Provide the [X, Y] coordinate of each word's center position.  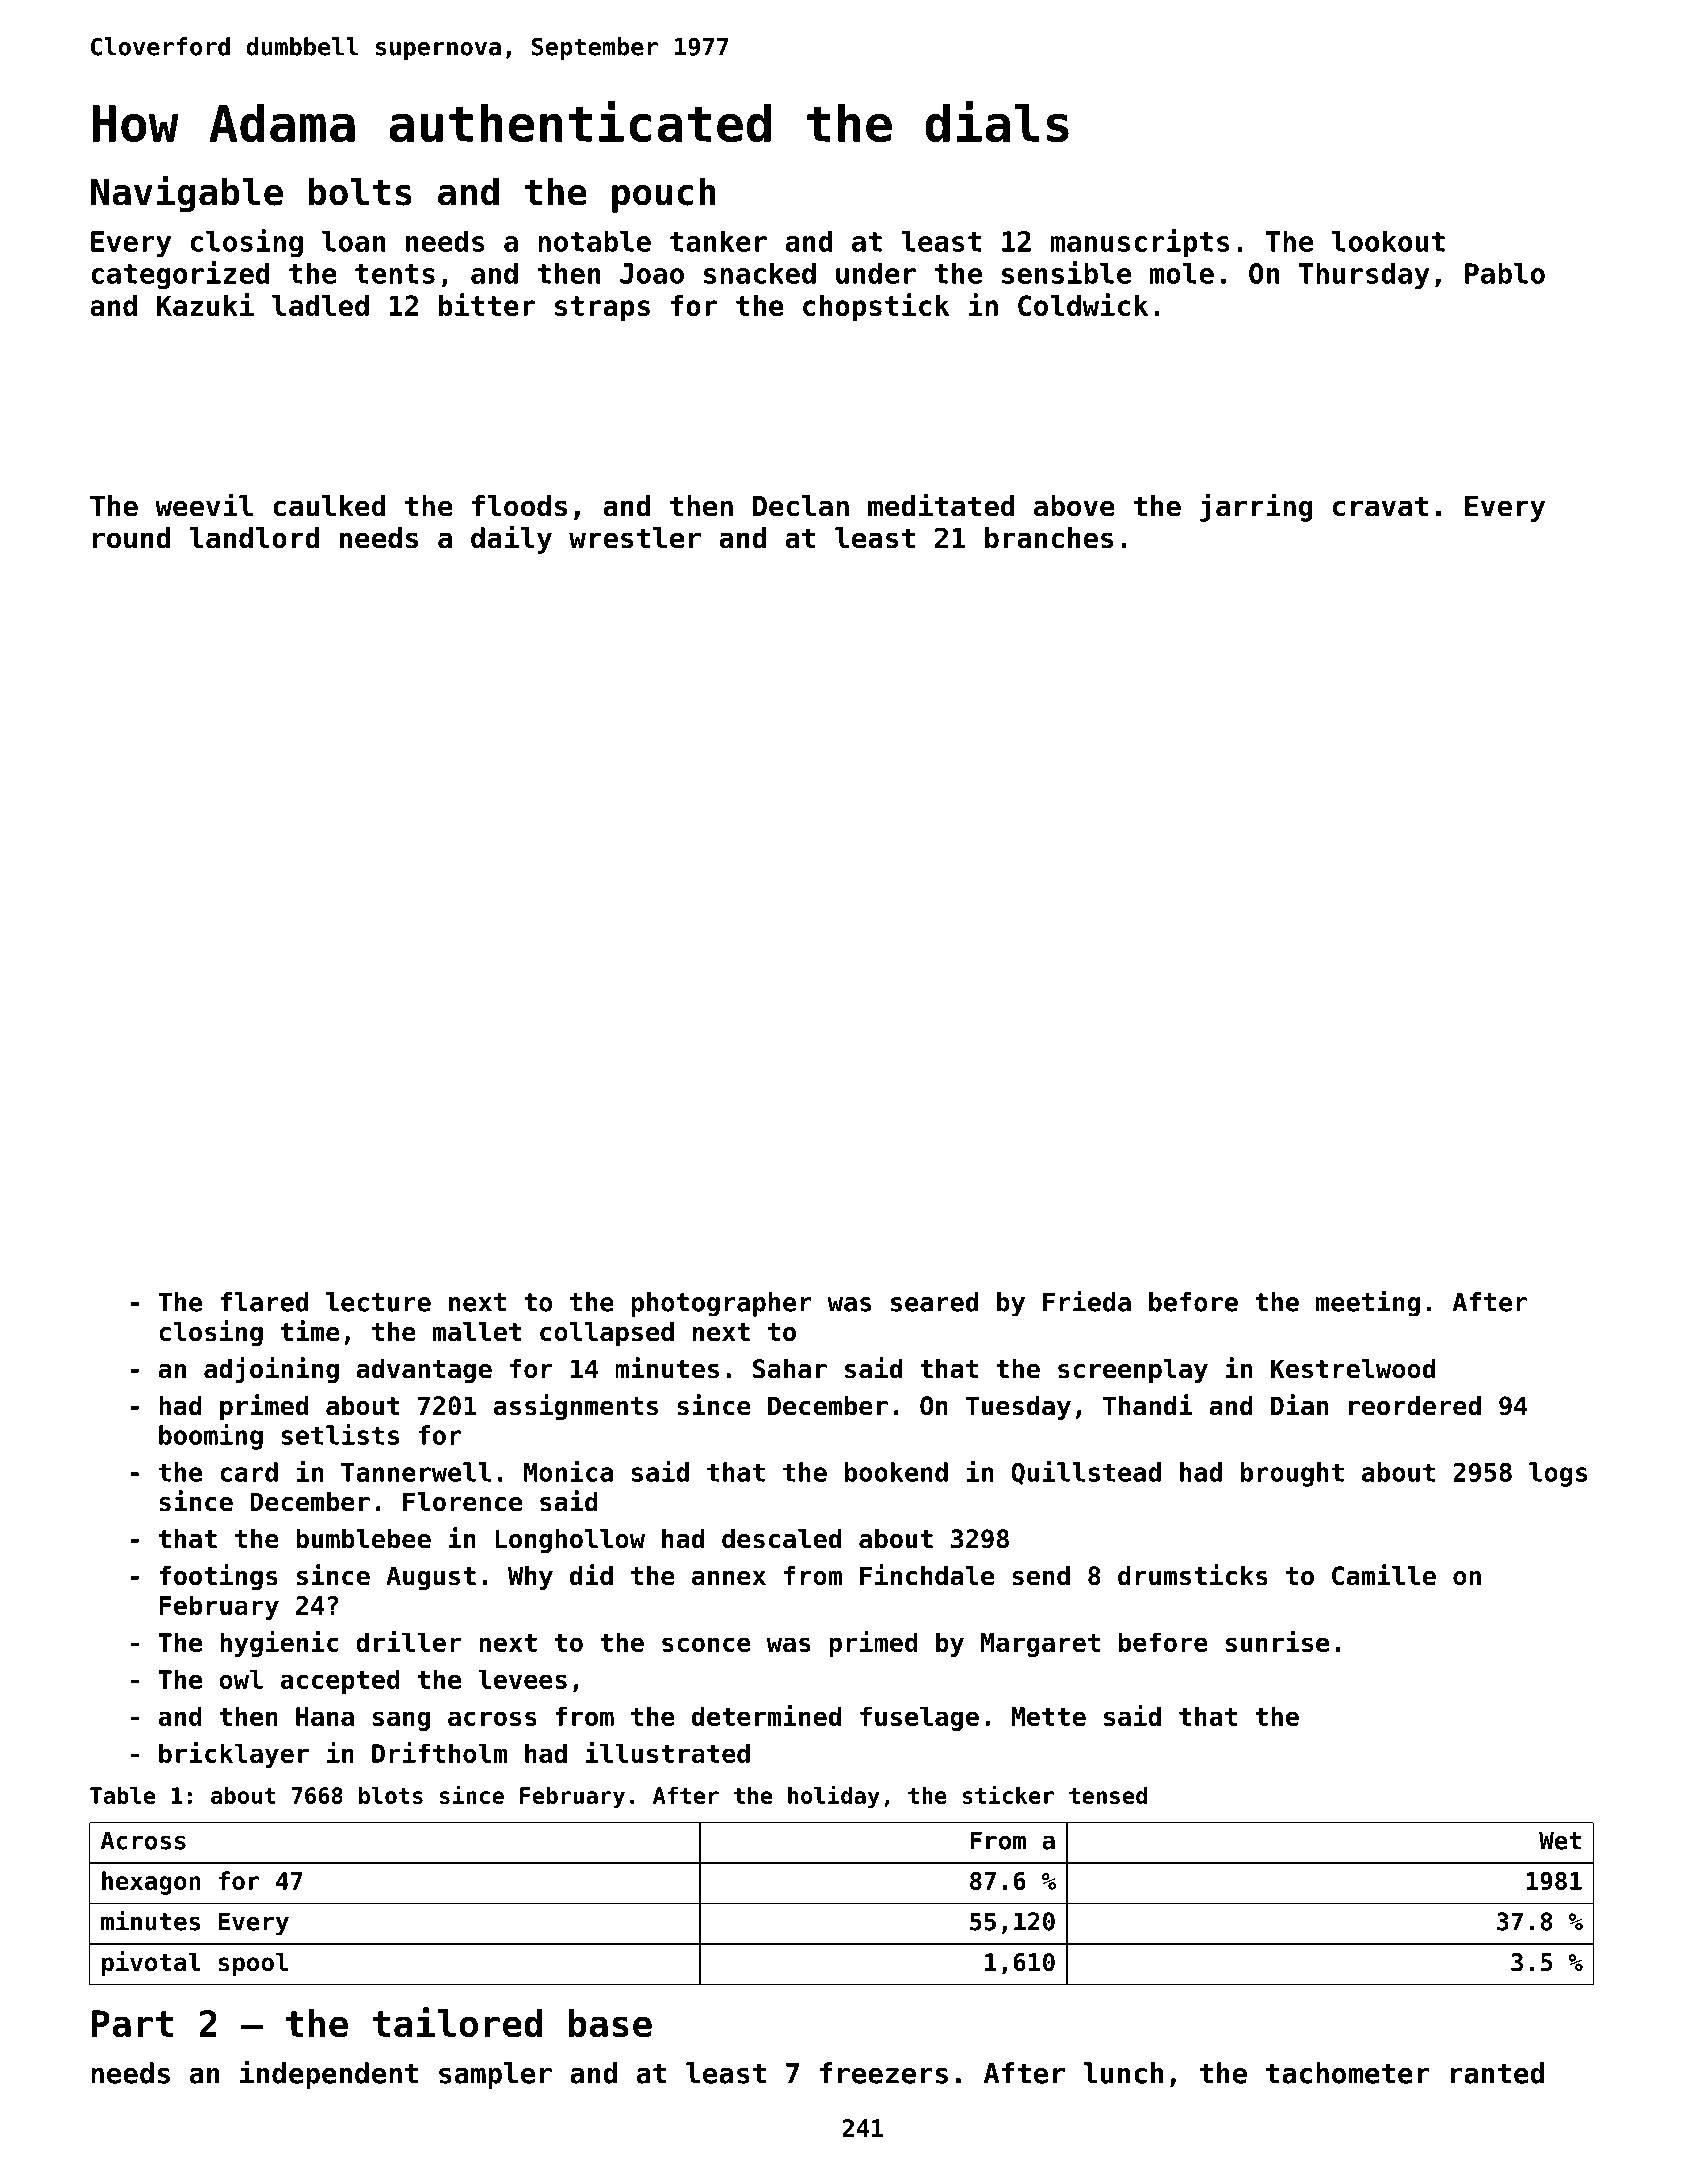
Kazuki [205, 304]
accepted [340, 1681]
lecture [378, 1302]
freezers [884, 2073]
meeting [1368, 1303]
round [131, 538]
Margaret [1040, 1645]
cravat [1380, 506]
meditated [941, 505]
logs [1558, 1474]
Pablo [1505, 273]
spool [253, 1964]
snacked [760, 273]
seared [934, 1302]
